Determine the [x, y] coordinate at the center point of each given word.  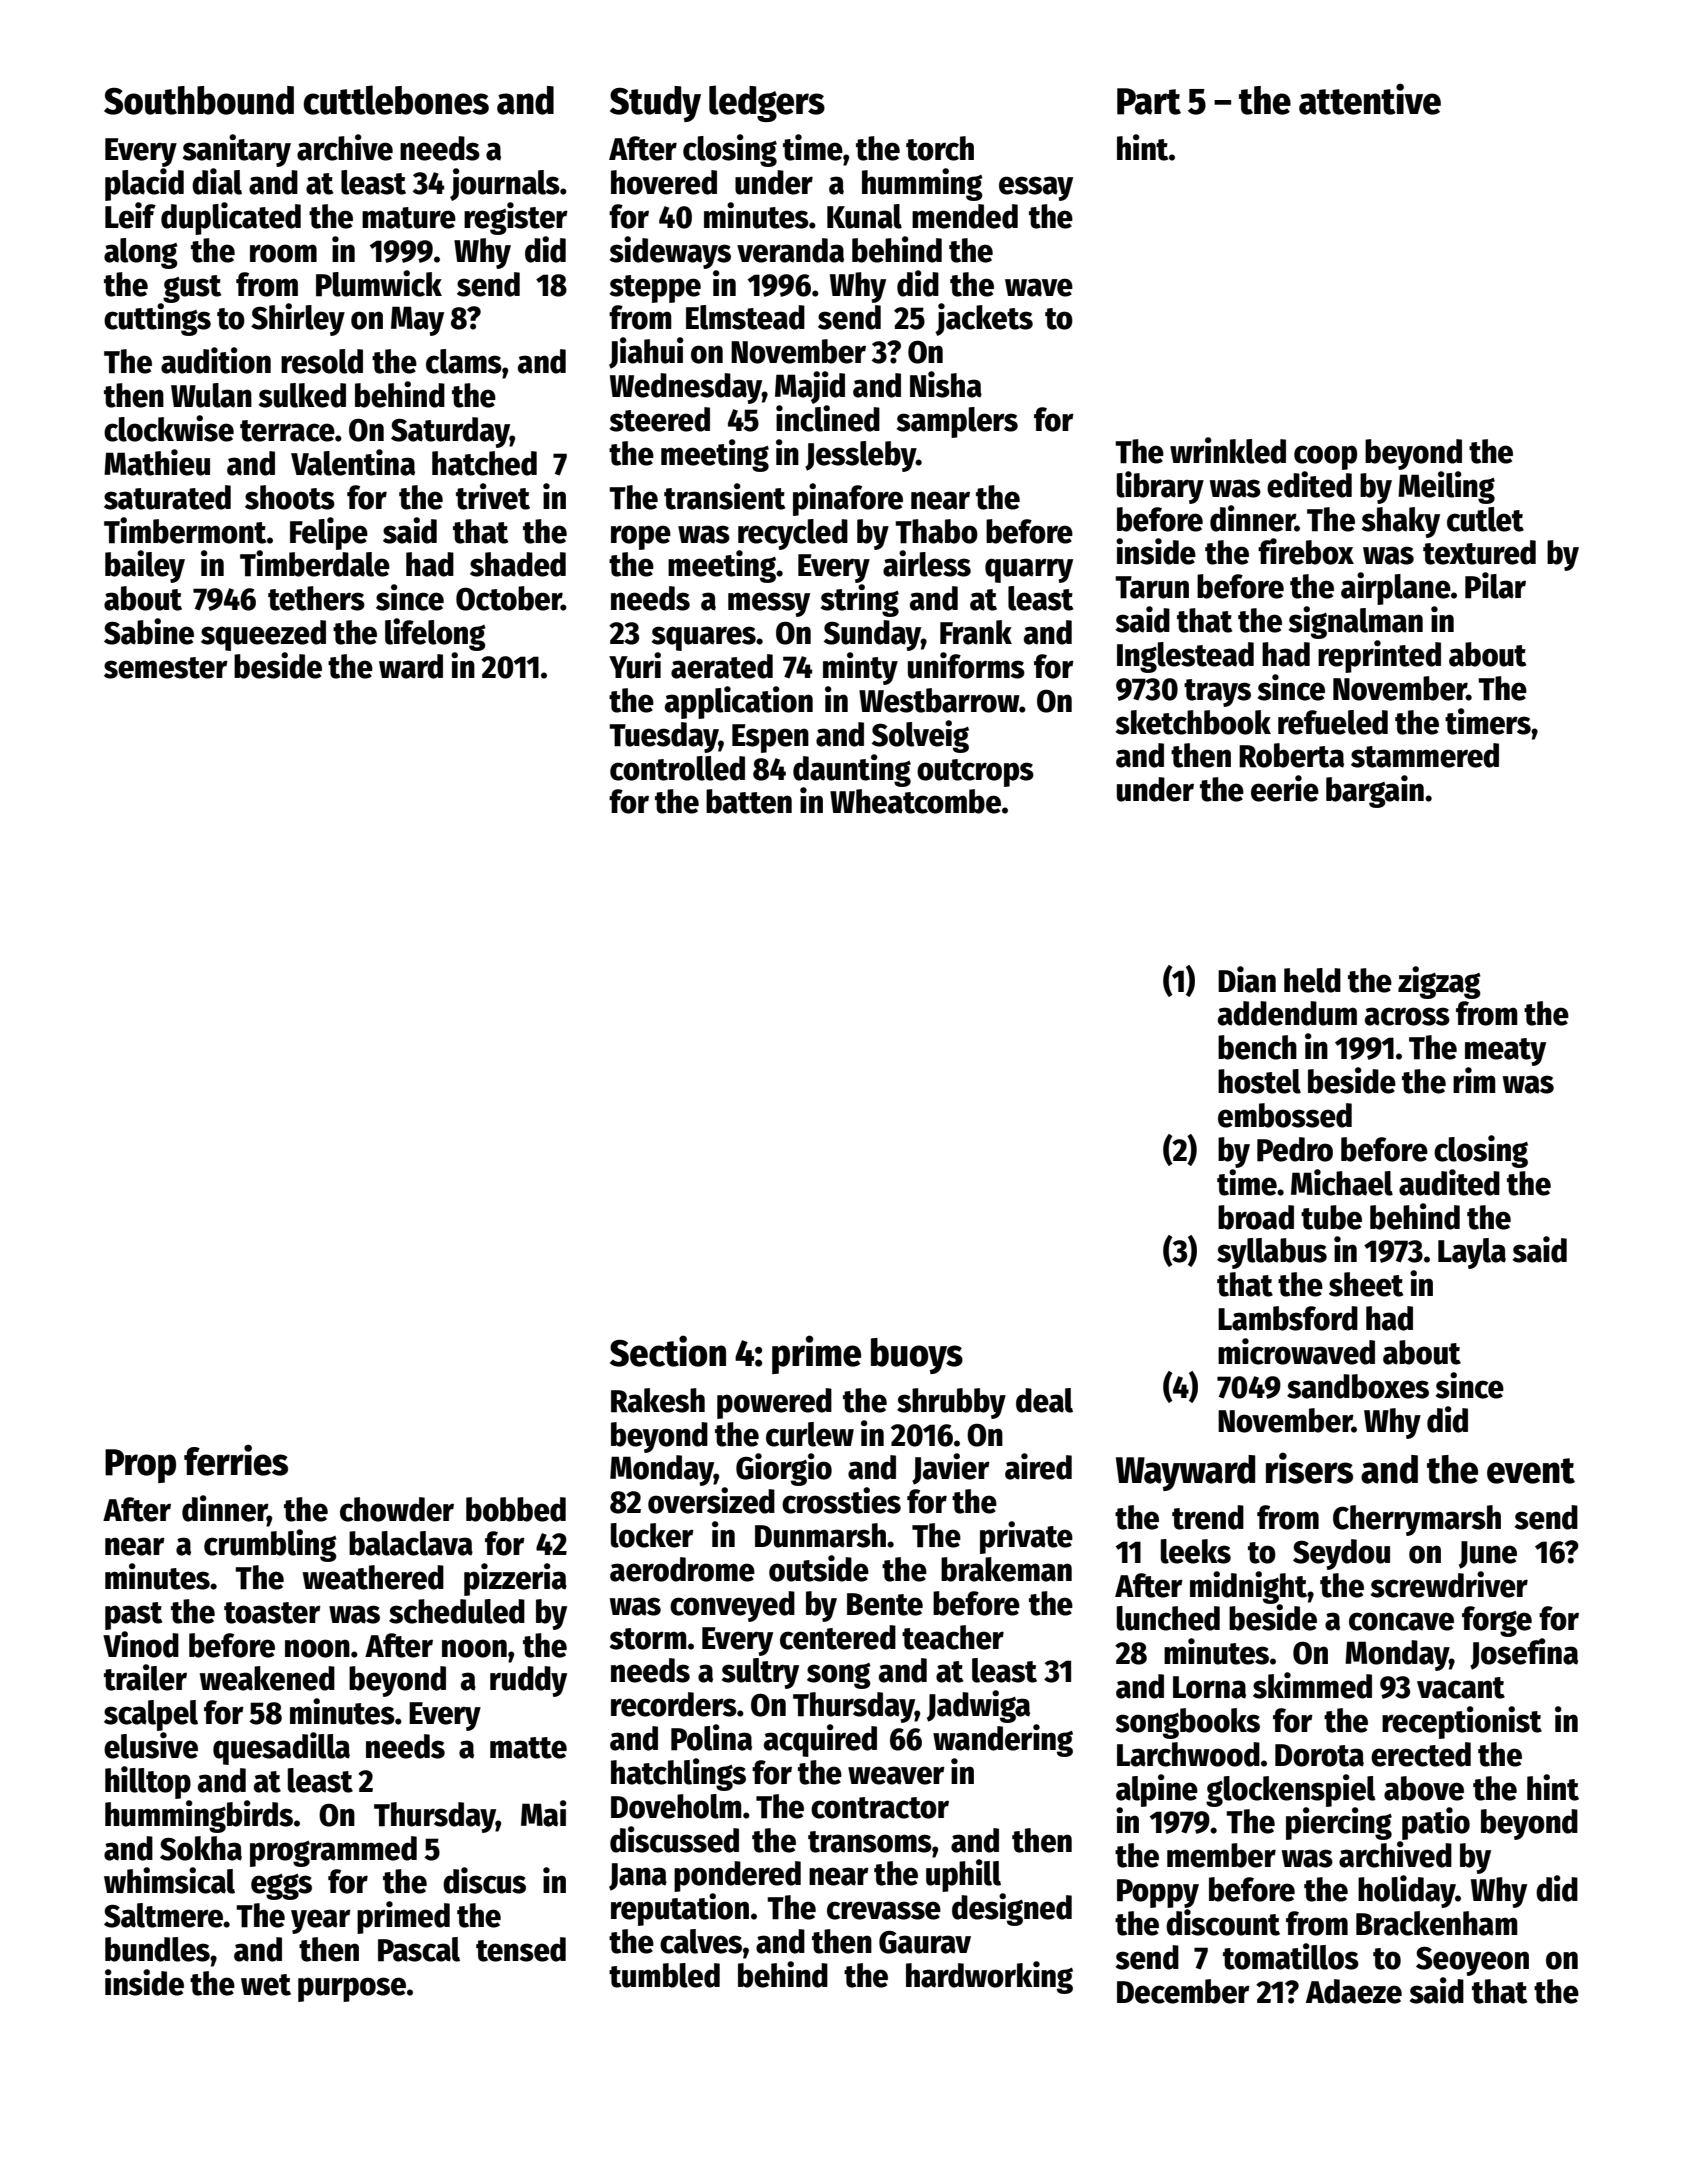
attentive [1370, 99]
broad [1256, 1217]
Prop [140, 1466]
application [739, 702]
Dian [1247, 979]
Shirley [298, 319]
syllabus [1272, 1253]
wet [266, 1985]
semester [166, 668]
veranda [790, 250]
